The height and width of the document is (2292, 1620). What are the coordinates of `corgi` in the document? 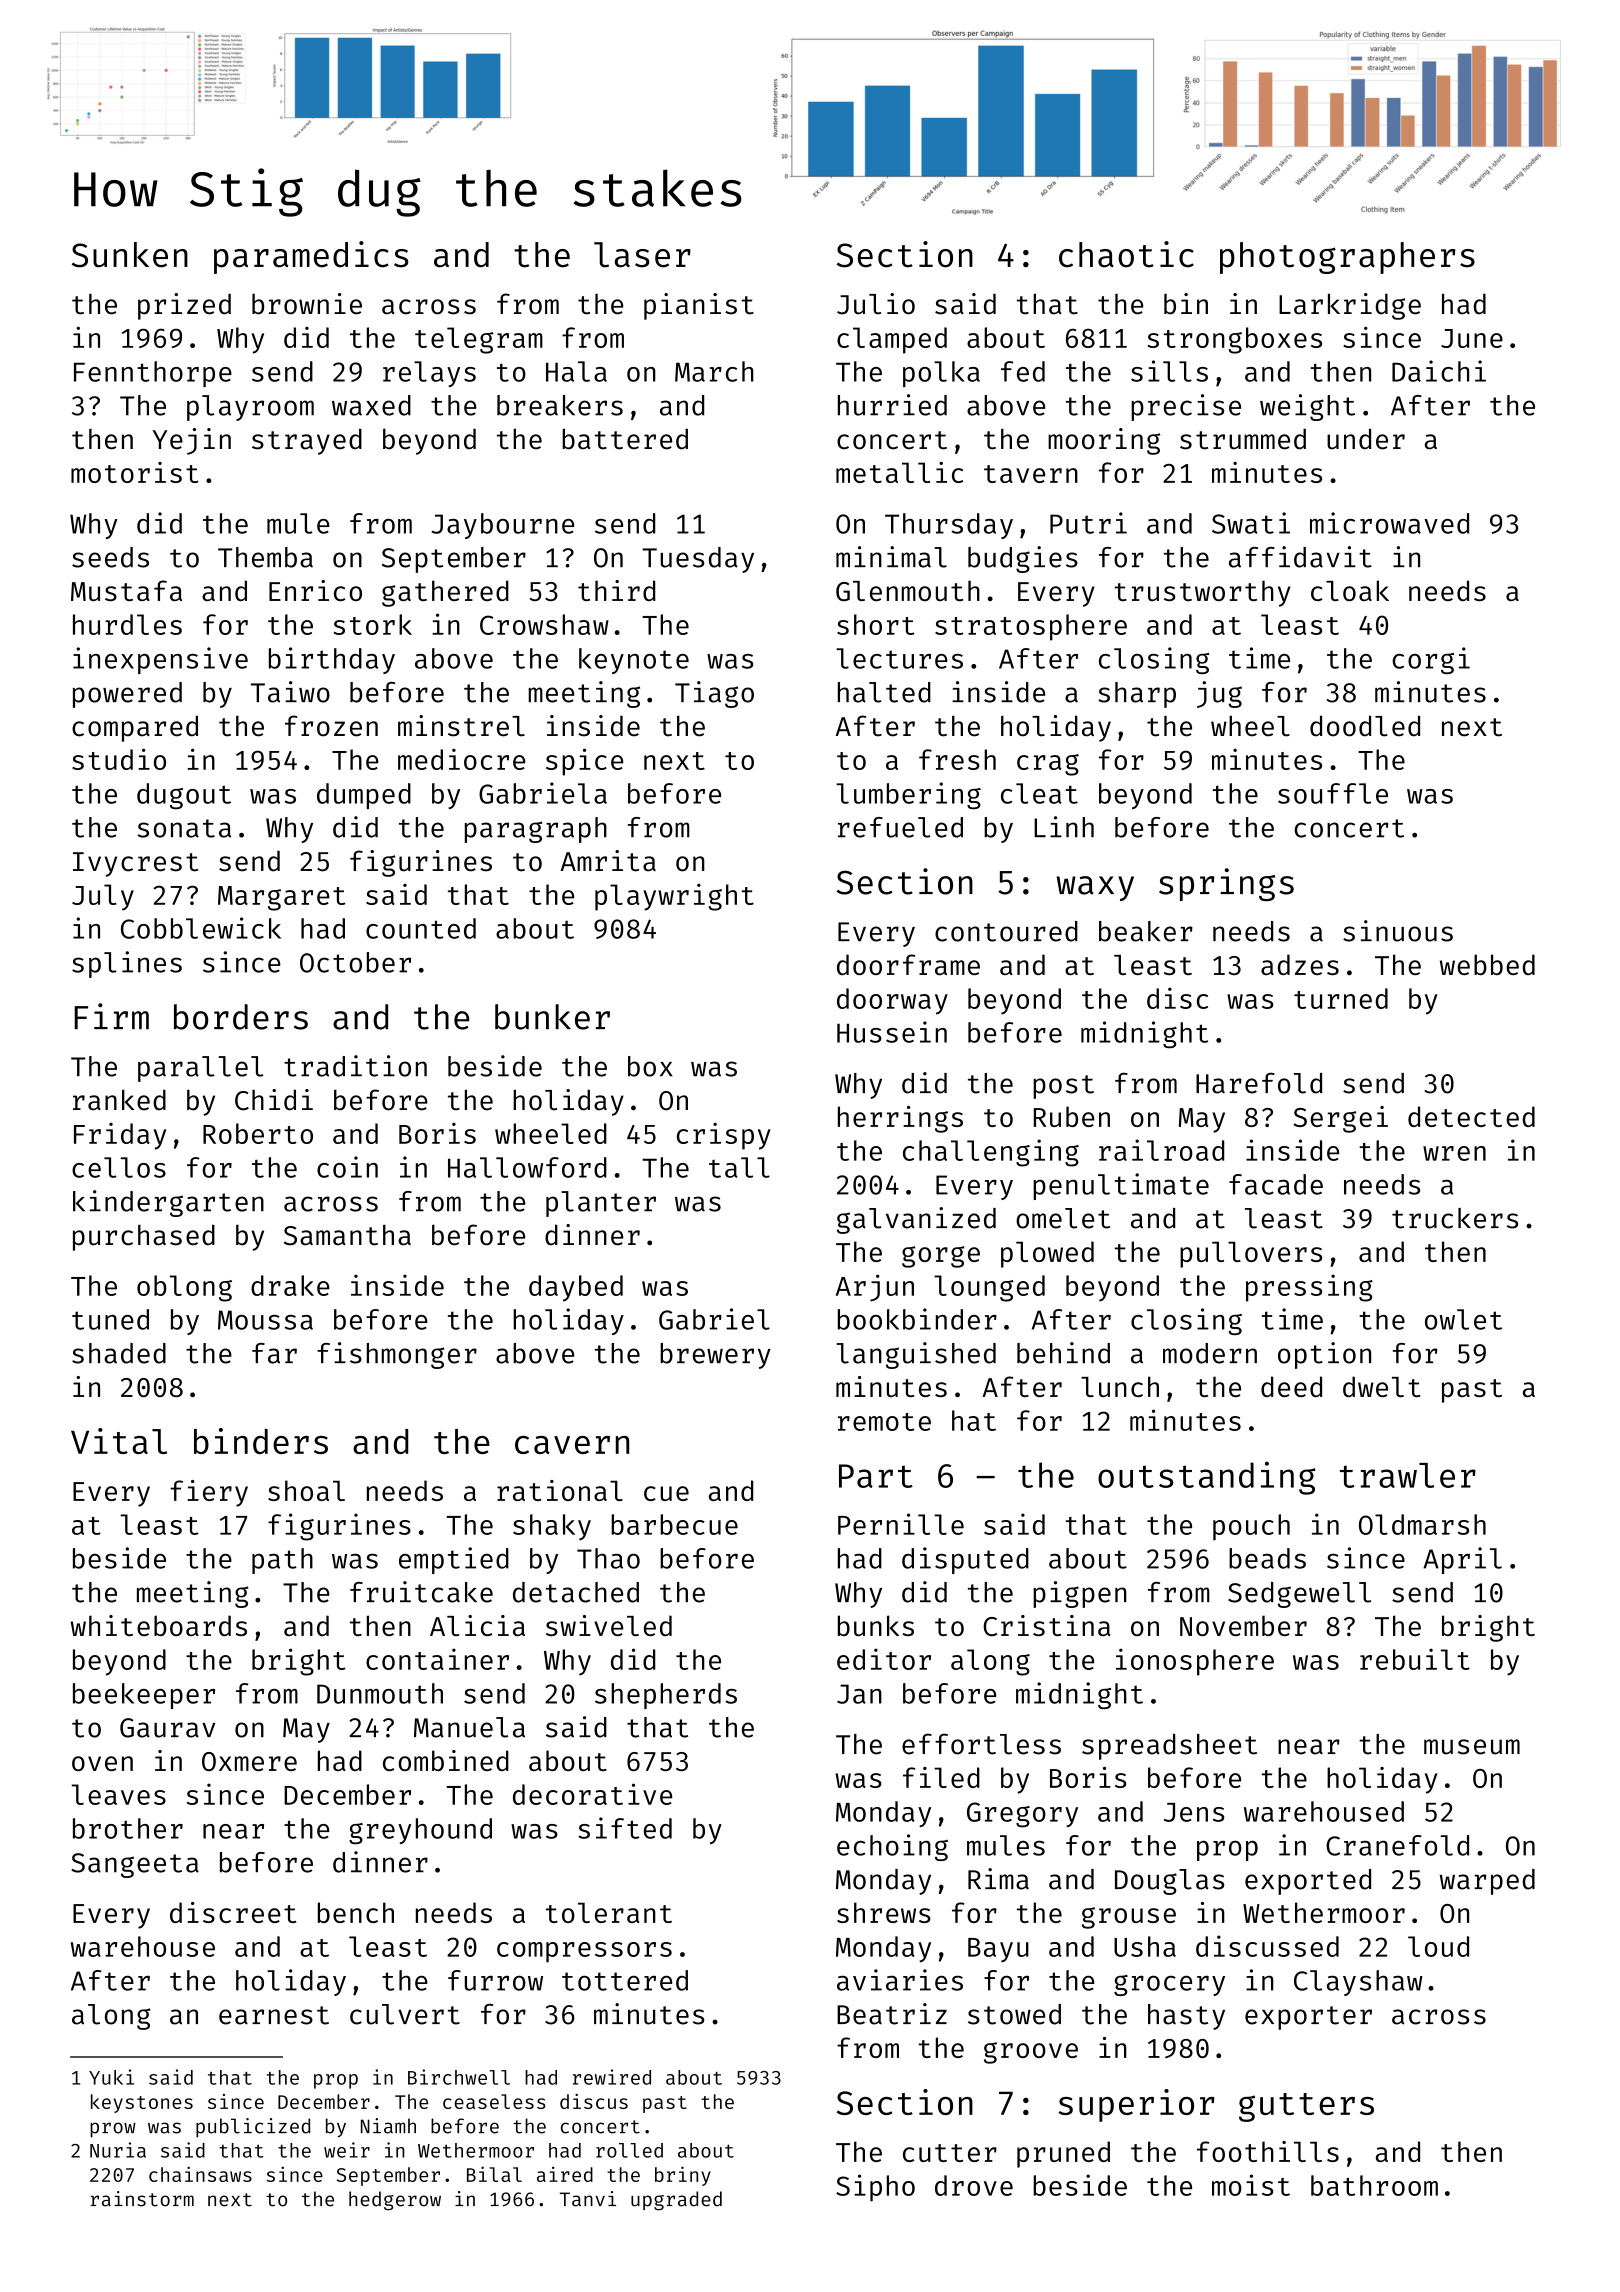 It's located at (1431, 660).
